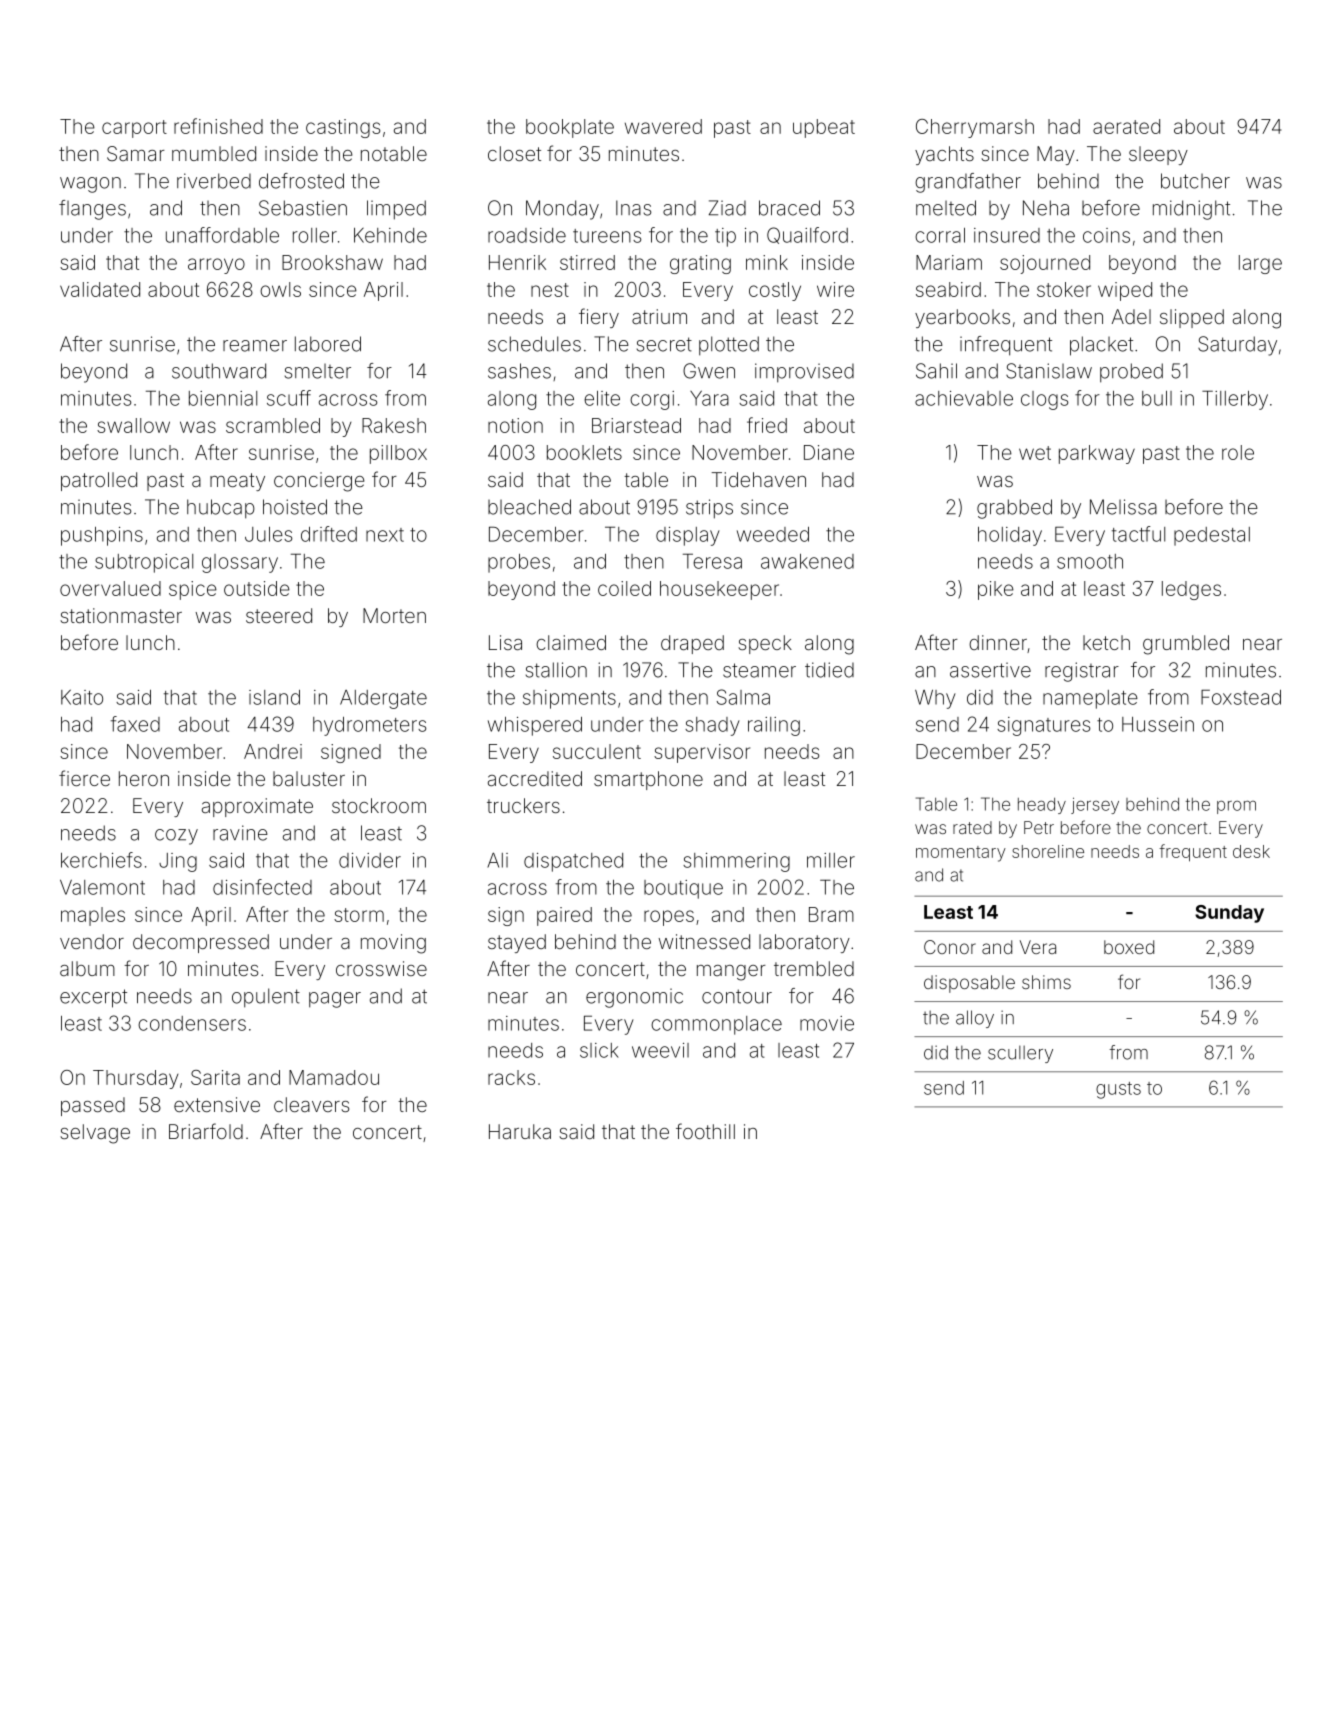  What do you see at coordinates (92, 210) in the page?
I see `flanges` at bounding box center [92, 210].
